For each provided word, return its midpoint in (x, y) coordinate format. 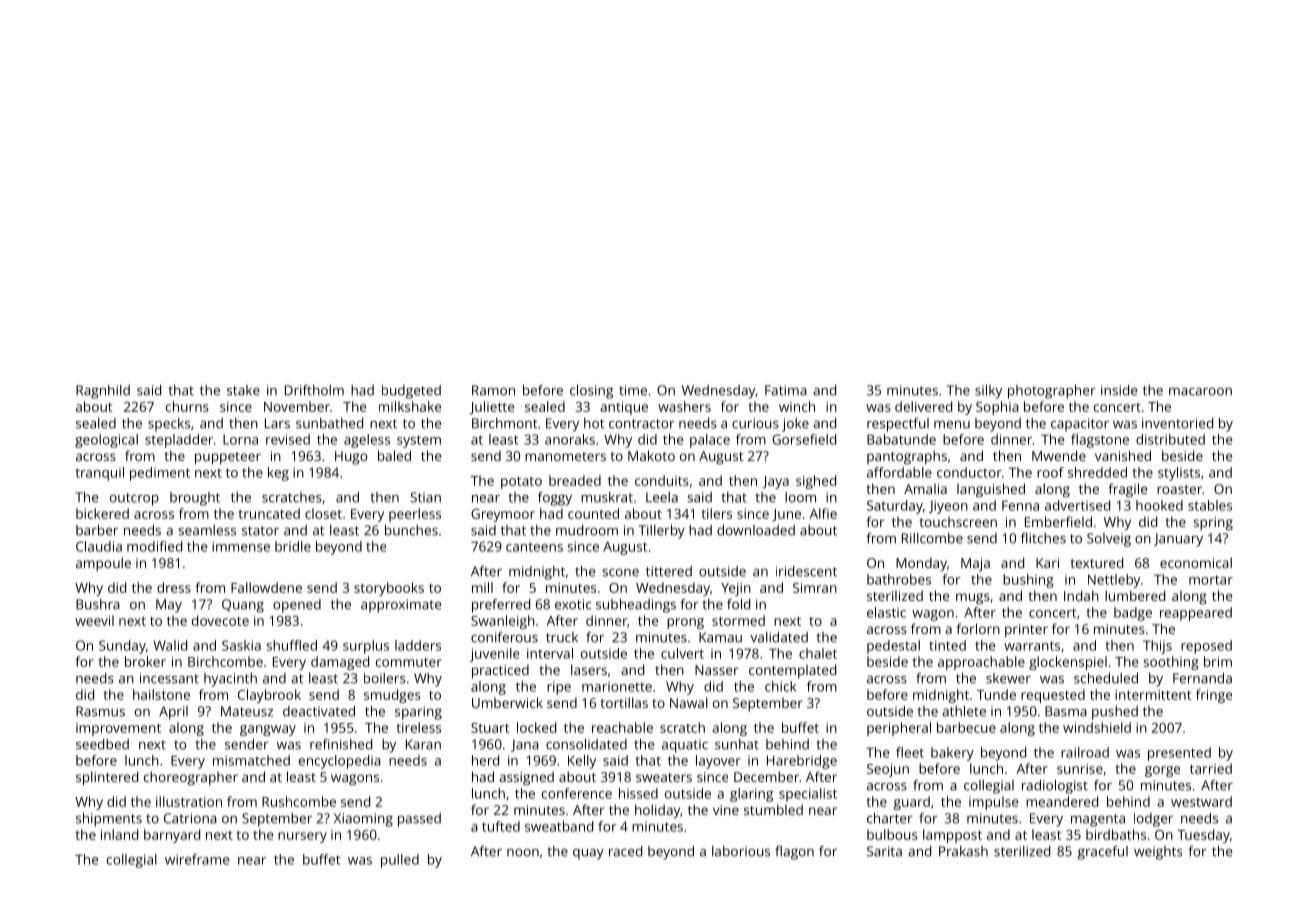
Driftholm (314, 390)
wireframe (197, 859)
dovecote (220, 620)
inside (1119, 390)
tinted (947, 645)
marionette (617, 686)
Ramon (493, 390)
